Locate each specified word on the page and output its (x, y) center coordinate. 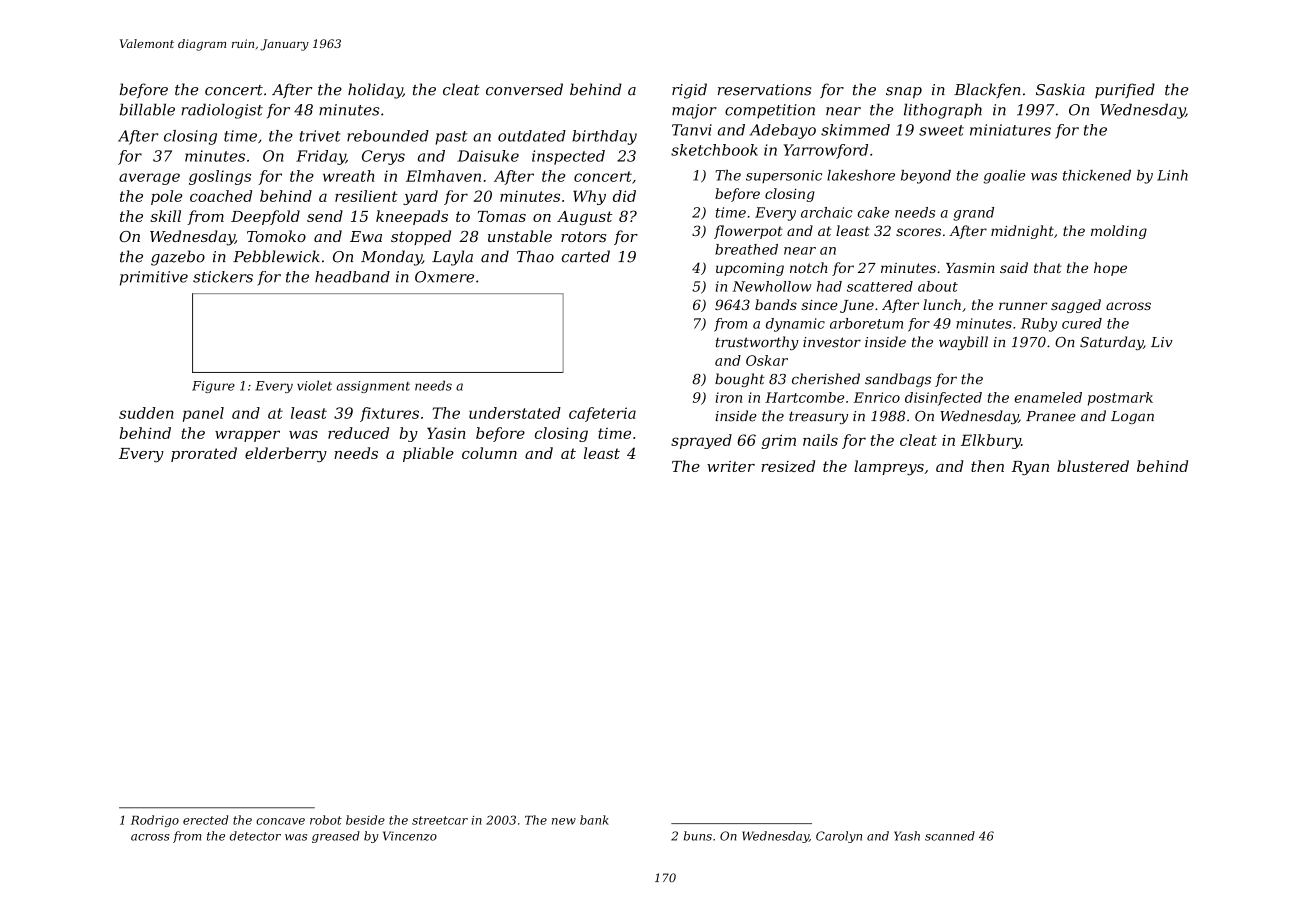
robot (326, 820)
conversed (524, 89)
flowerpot (748, 232)
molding (1119, 232)
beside (365, 820)
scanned (950, 836)
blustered (1093, 466)
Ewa (366, 236)
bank (594, 820)
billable (147, 109)
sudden (146, 413)
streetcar (440, 820)
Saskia (1060, 89)
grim (779, 441)
